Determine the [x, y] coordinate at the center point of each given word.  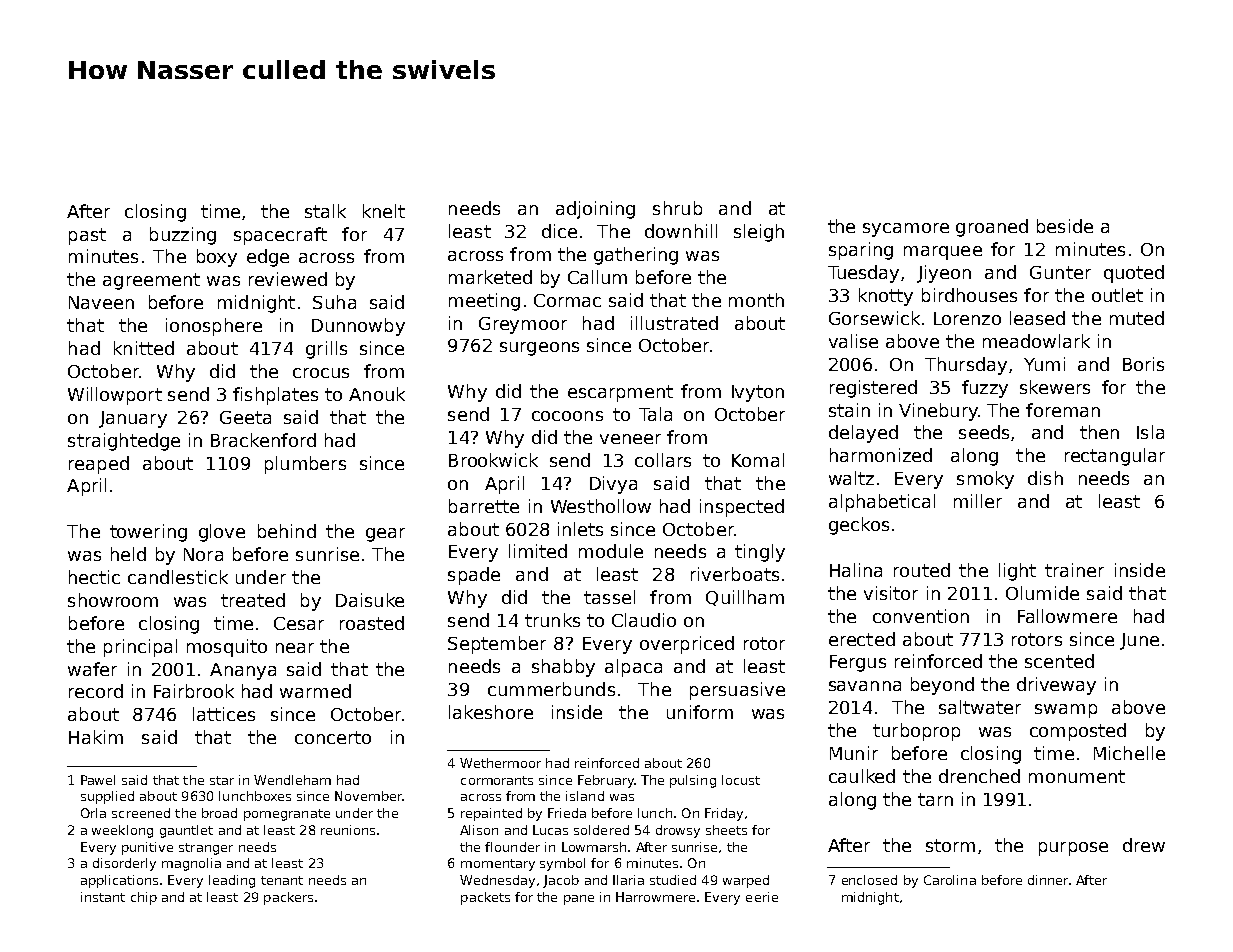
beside [1065, 226]
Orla [93, 813]
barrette [484, 506]
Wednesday [497, 881]
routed [922, 570]
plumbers [305, 465]
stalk [325, 211]
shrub [677, 208]
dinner [1048, 880]
